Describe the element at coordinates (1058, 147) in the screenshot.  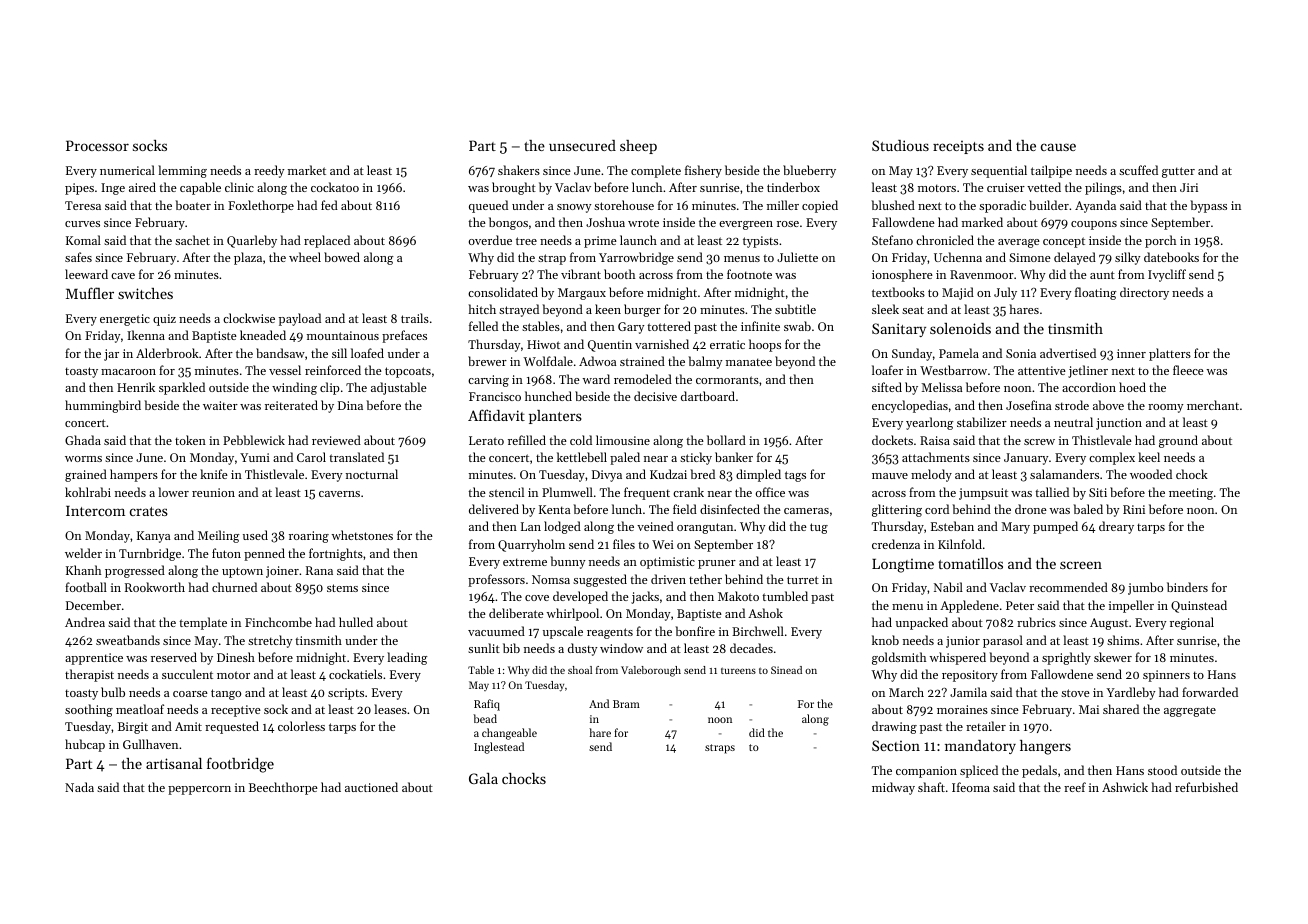
I see `cause` at that location.
